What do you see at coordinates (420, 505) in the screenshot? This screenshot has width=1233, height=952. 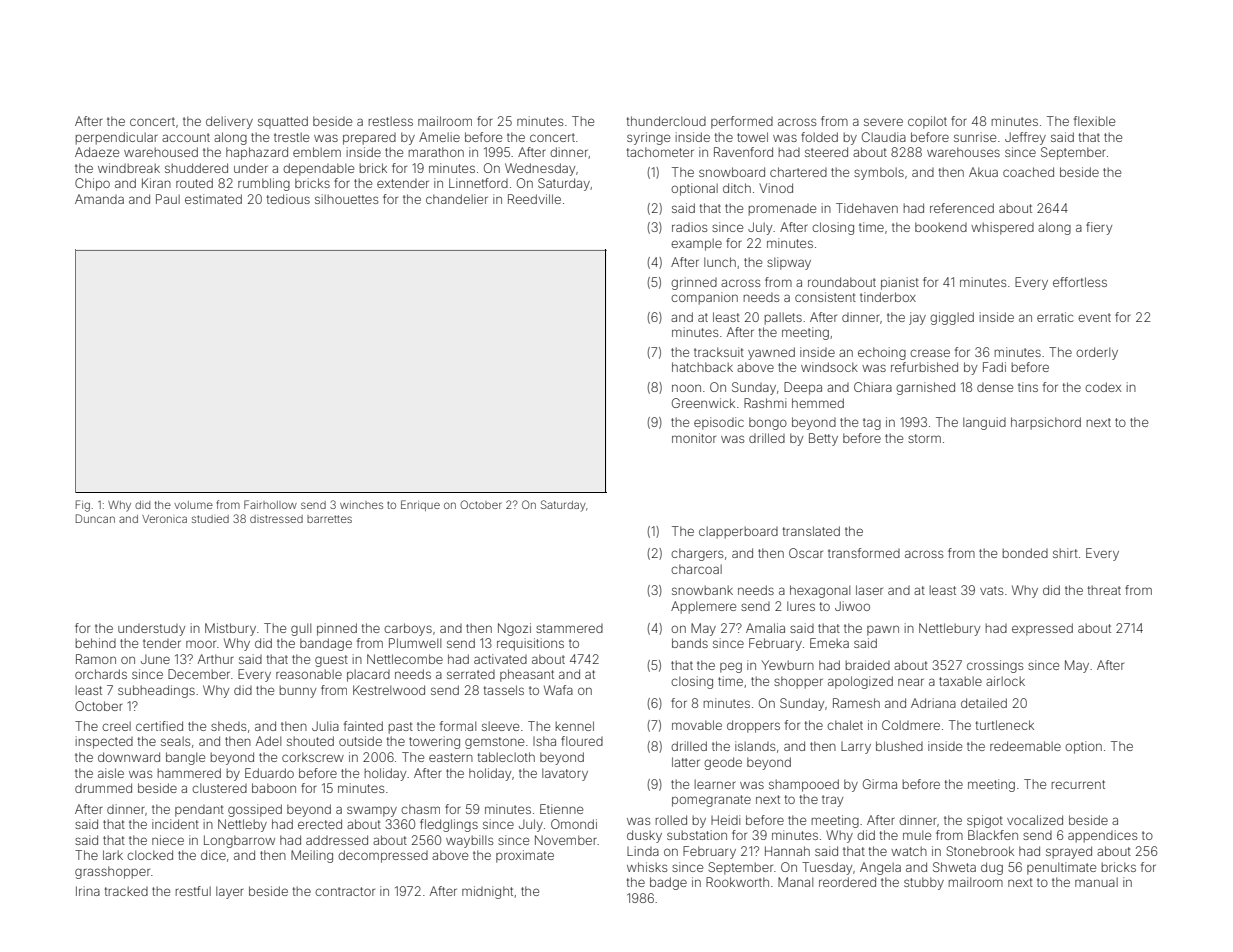 I see `Enrique` at bounding box center [420, 505].
